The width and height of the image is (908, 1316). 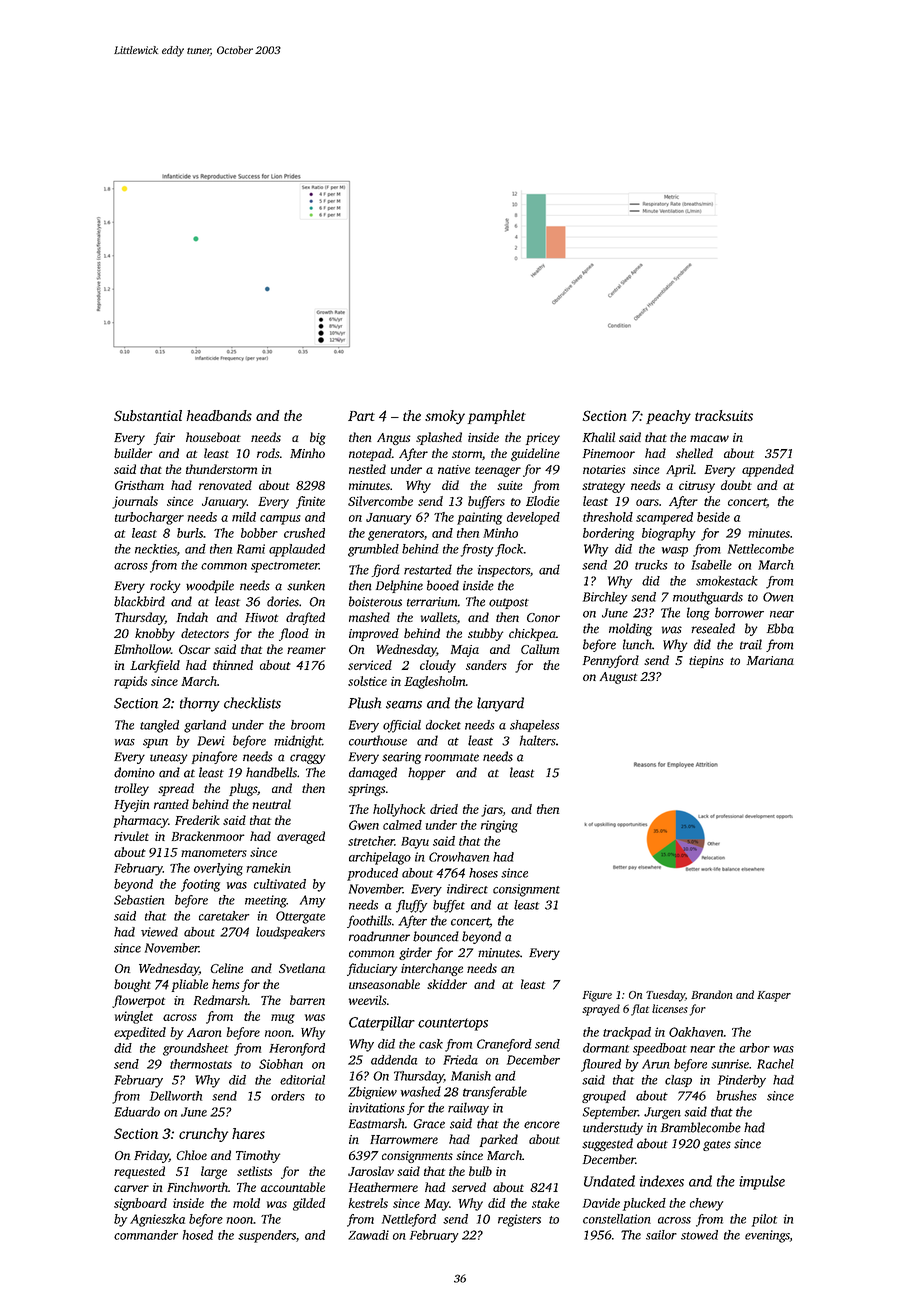 I want to click on Kasper, so click(x=774, y=996).
